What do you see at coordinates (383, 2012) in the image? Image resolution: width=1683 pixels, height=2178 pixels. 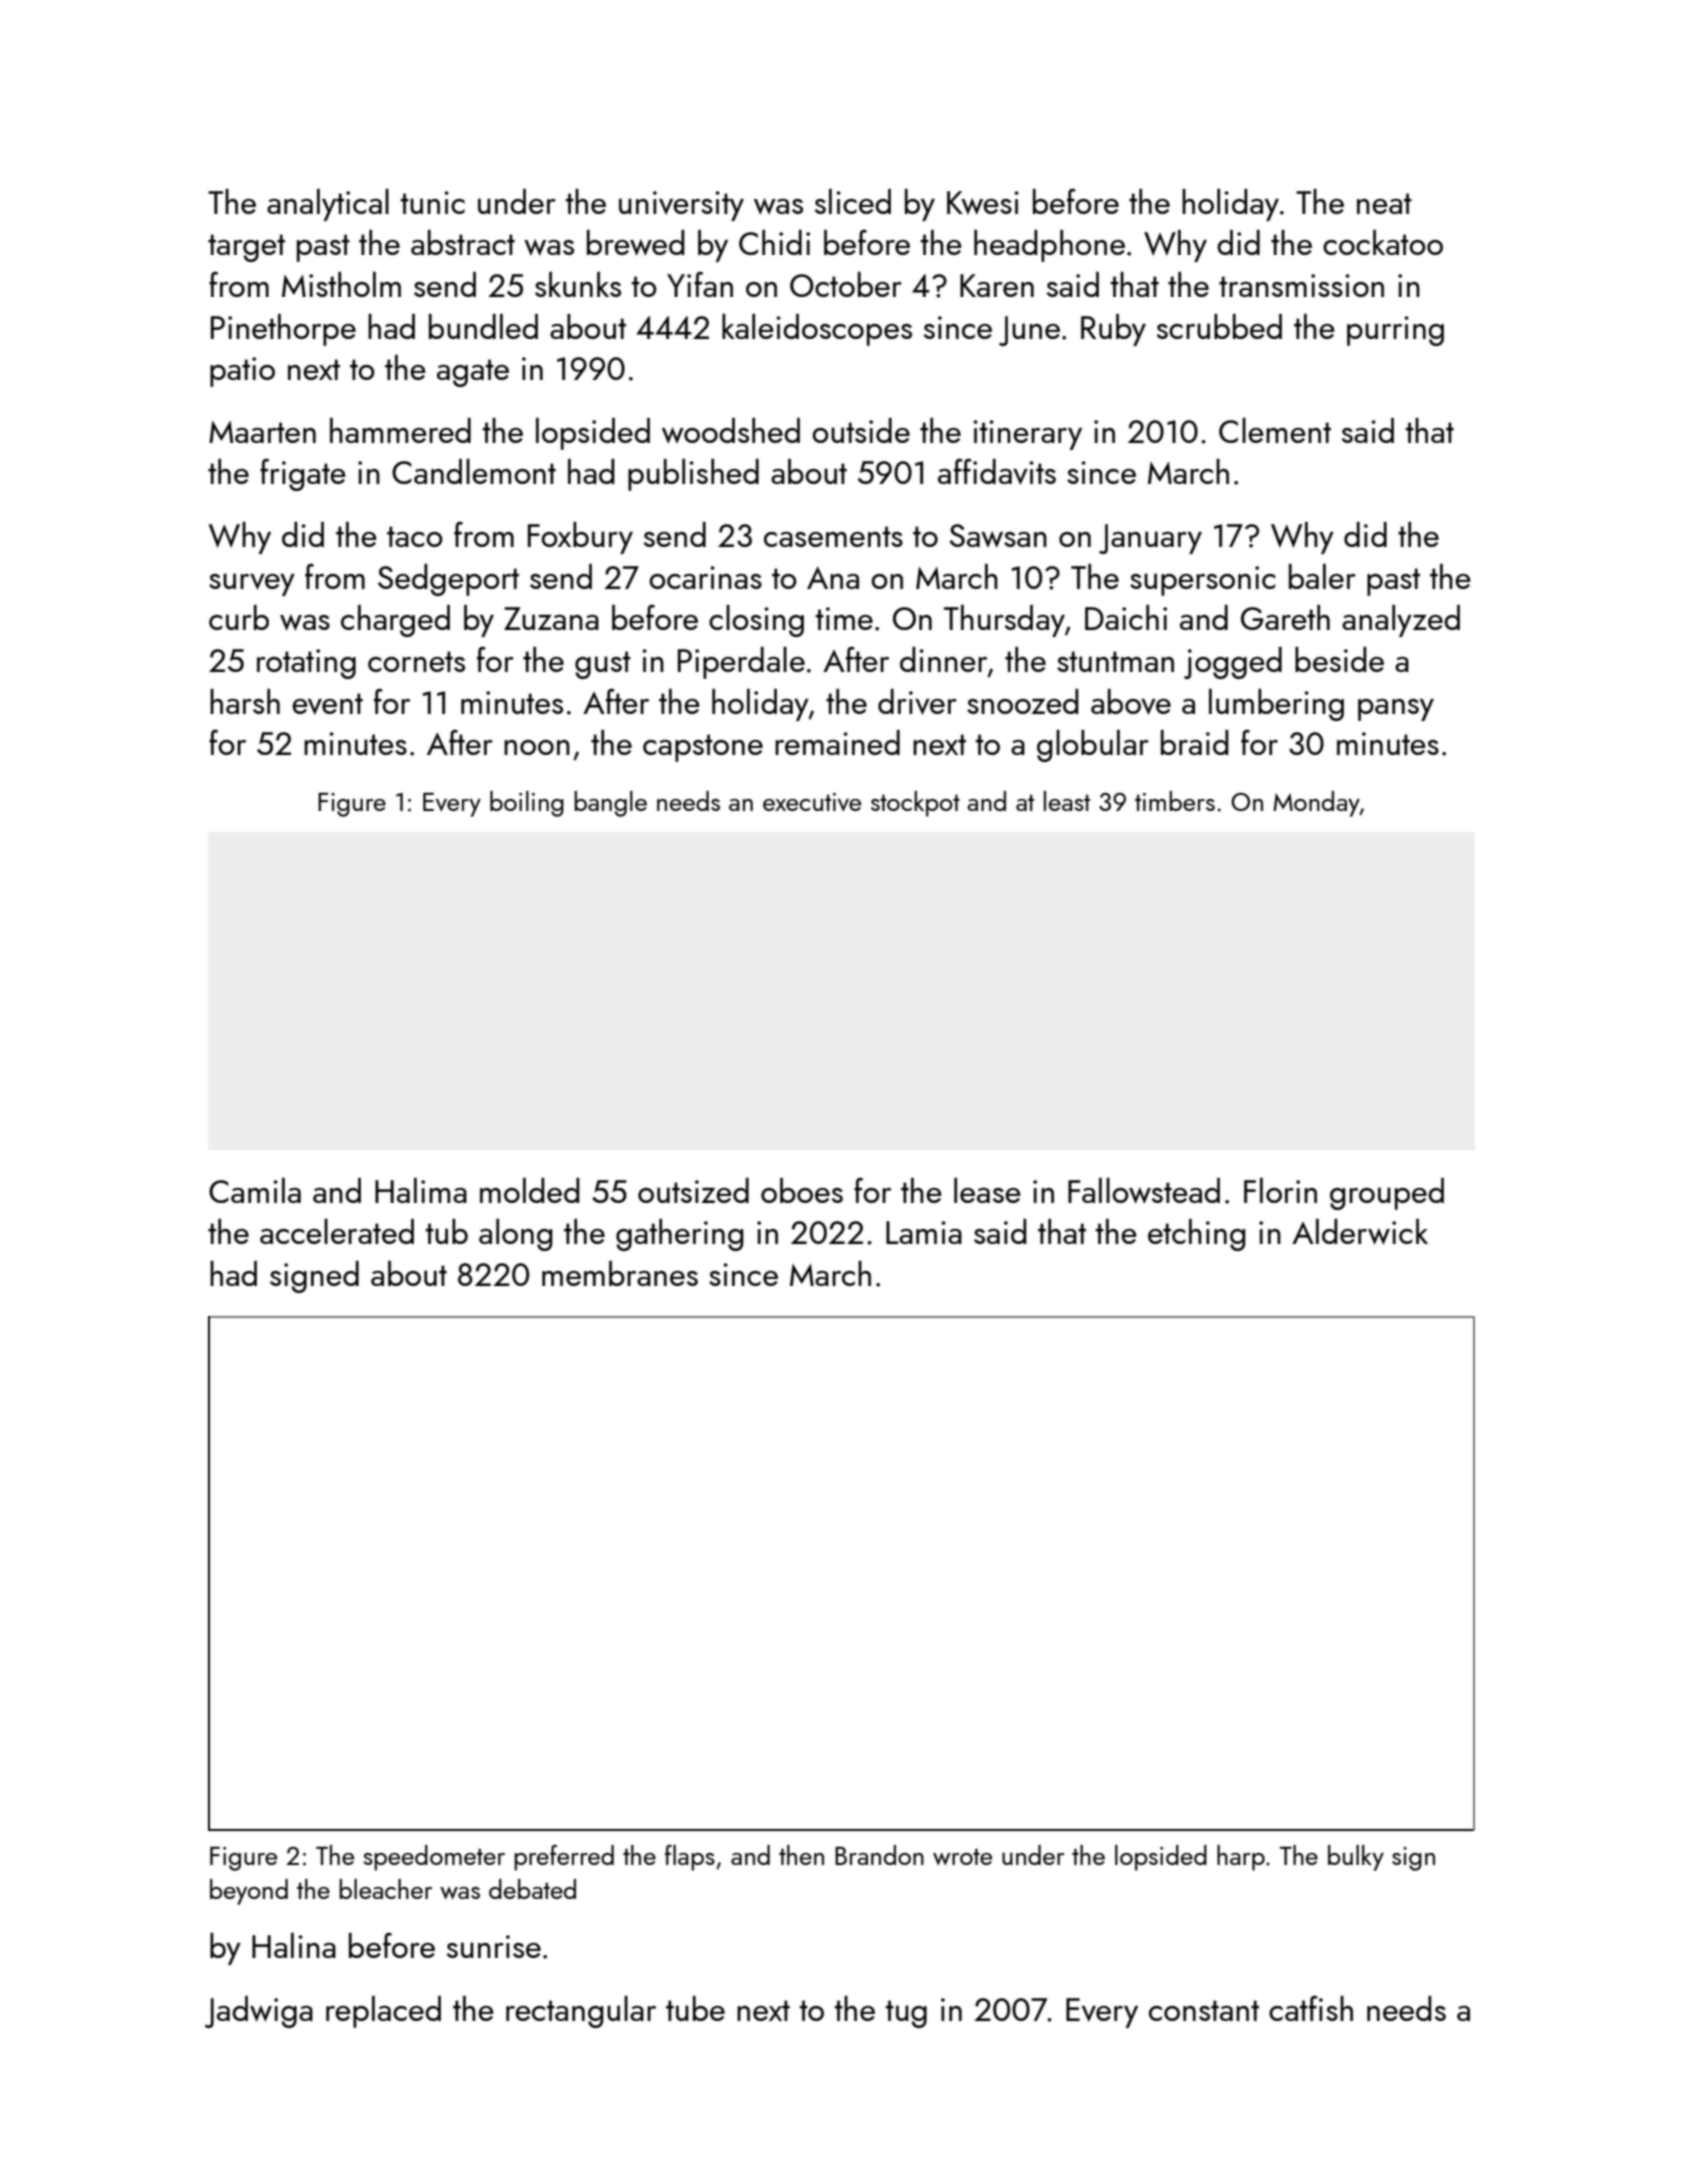 I see `replaced` at bounding box center [383, 2012].
